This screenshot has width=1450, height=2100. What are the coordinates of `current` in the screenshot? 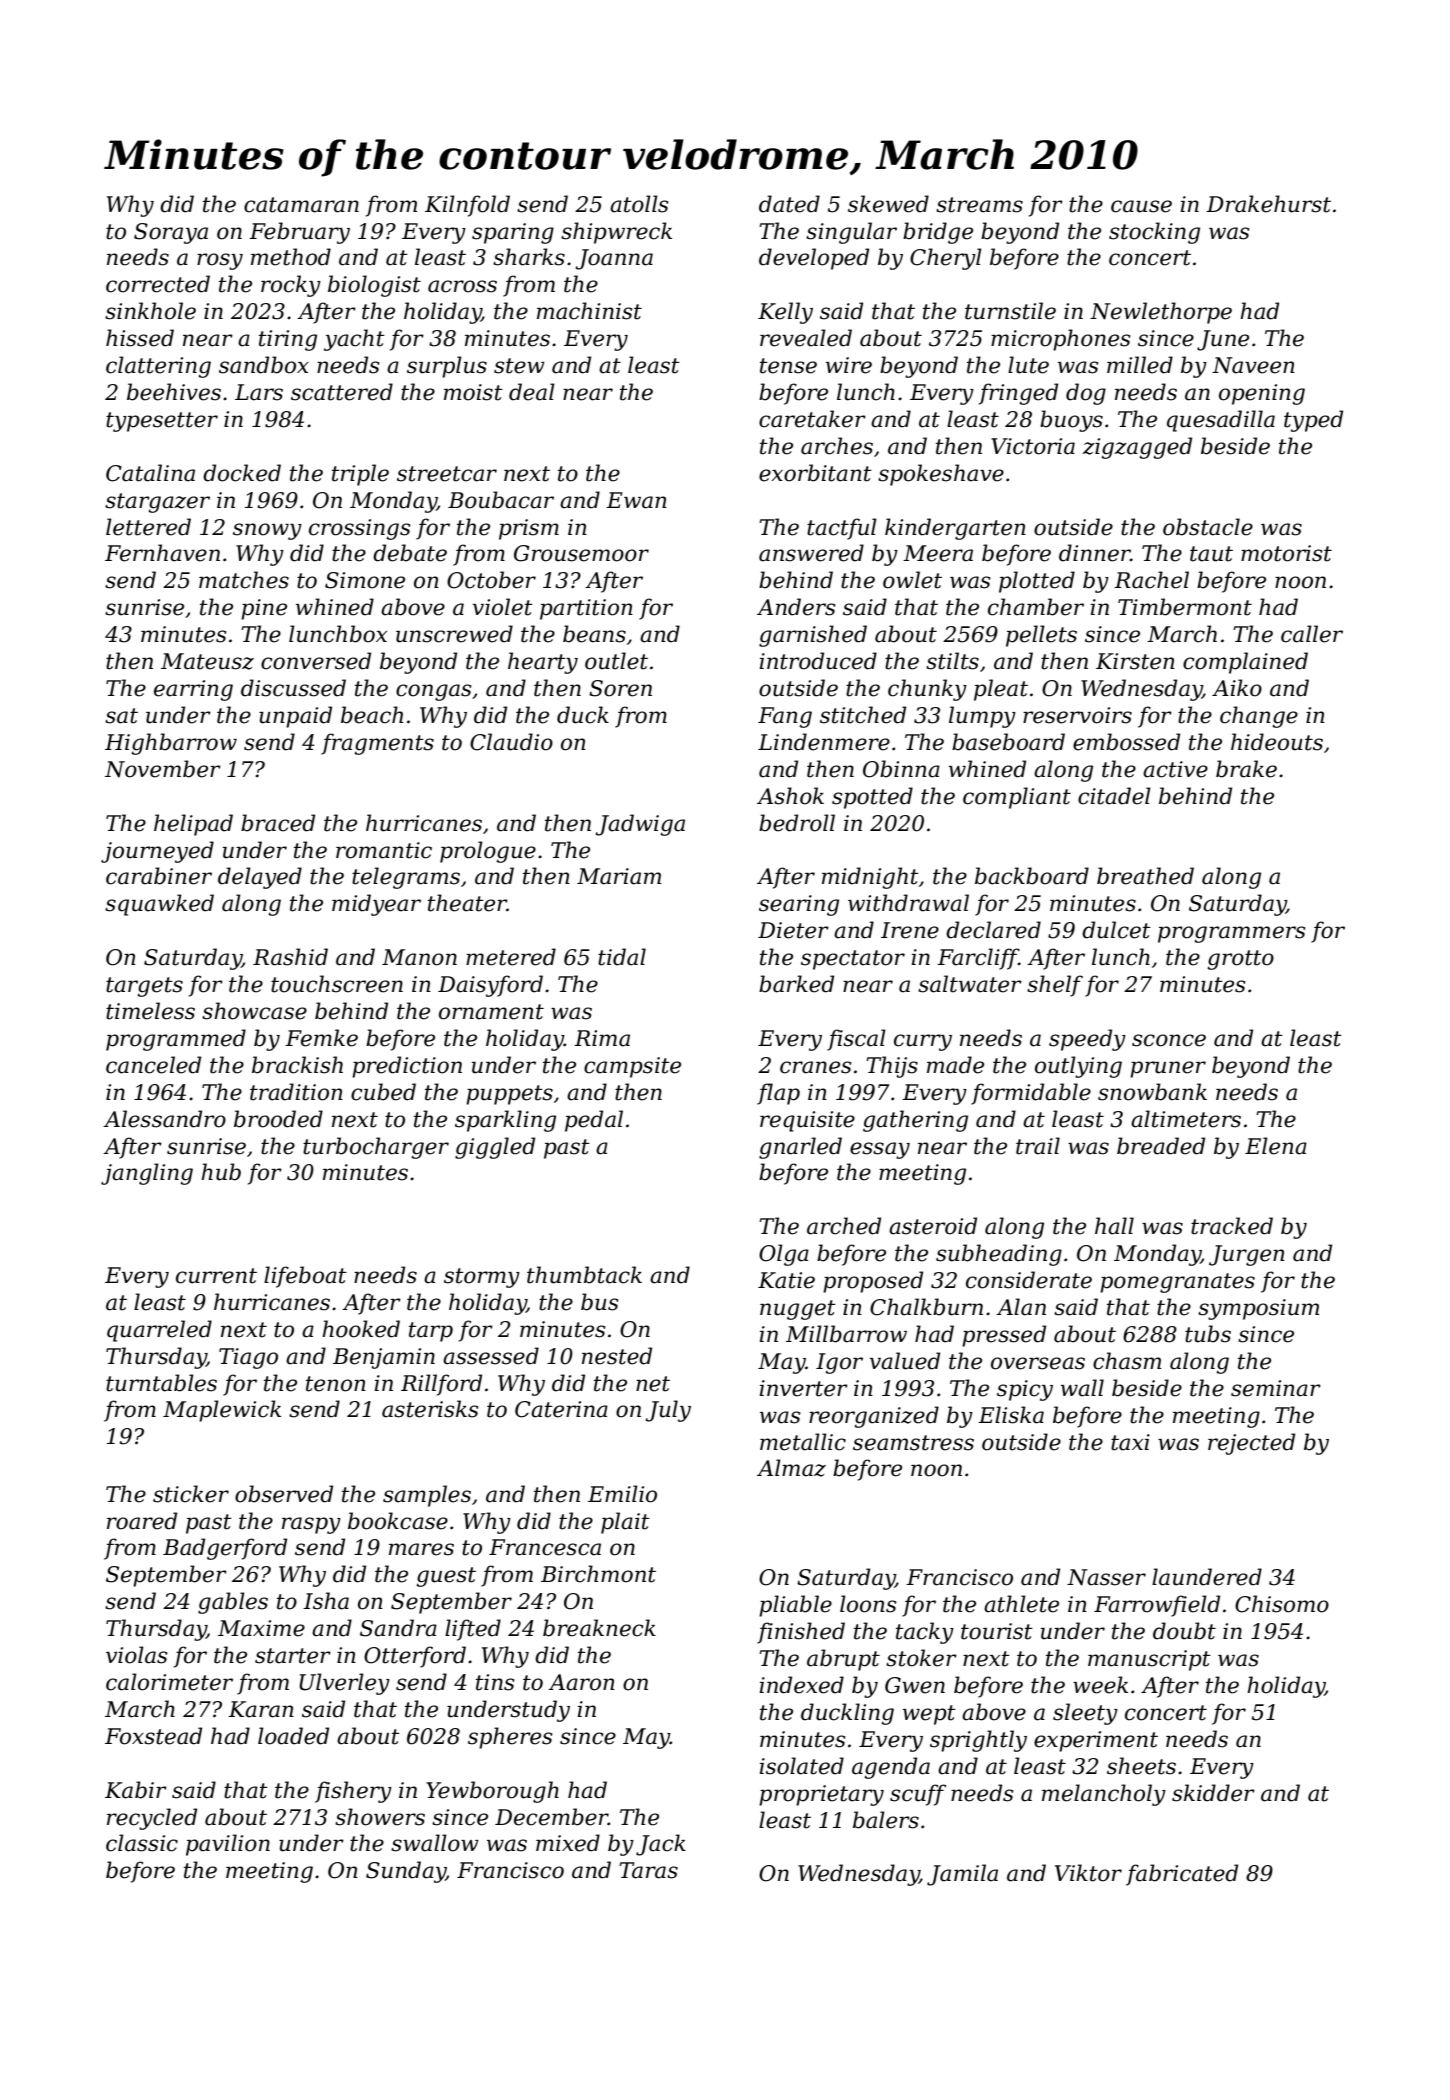 It's located at (216, 1276).
